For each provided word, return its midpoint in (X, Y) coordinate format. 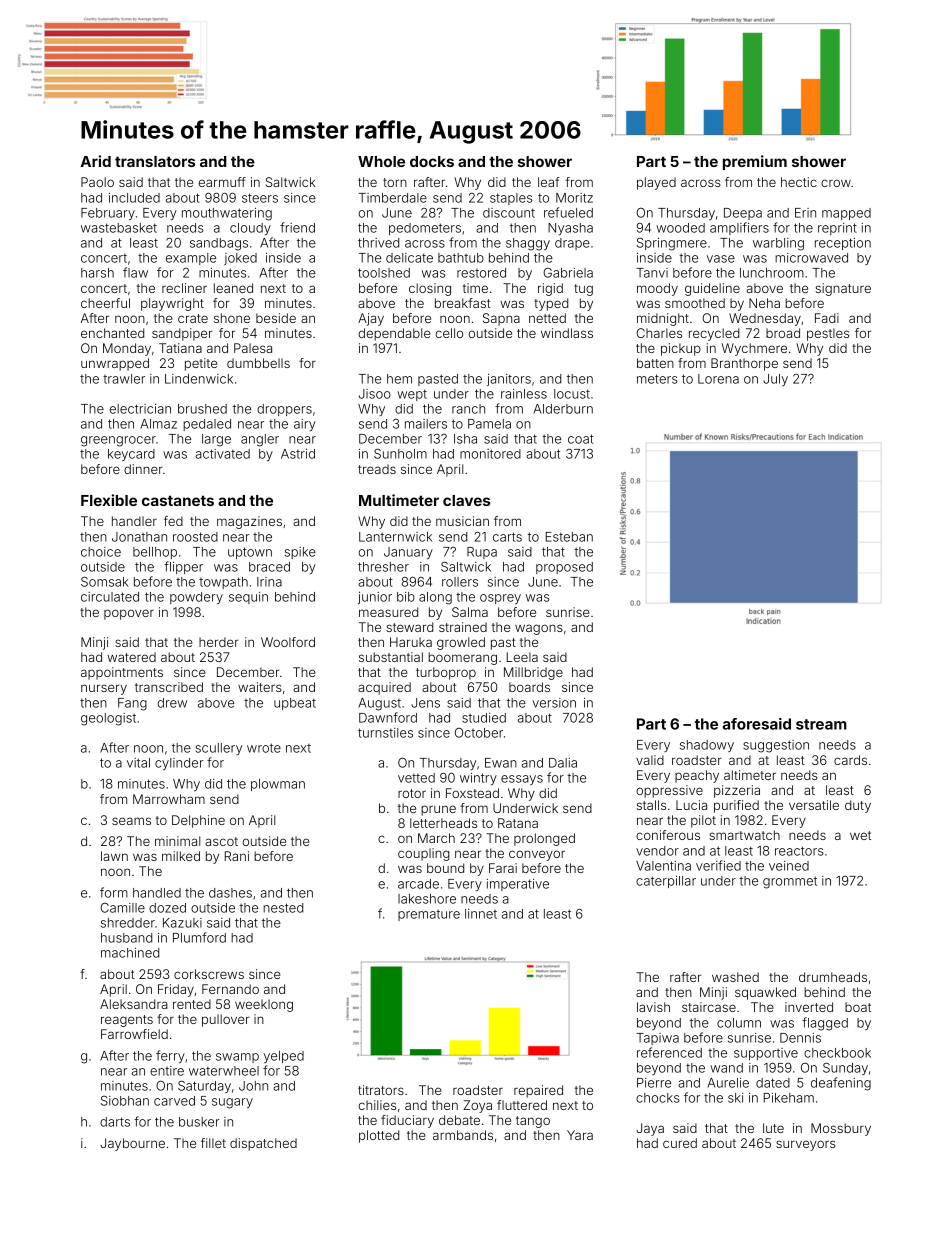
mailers (426, 424)
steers (260, 198)
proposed (564, 568)
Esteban (569, 537)
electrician (140, 409)
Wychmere (754, 349)
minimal (177, 841)
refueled (568, 212)
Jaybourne (132, 1144)
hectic (799, 182)
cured (680, 1143)
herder (219, 642)
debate (459, 1120)
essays (522, 780)
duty (858, 806)
